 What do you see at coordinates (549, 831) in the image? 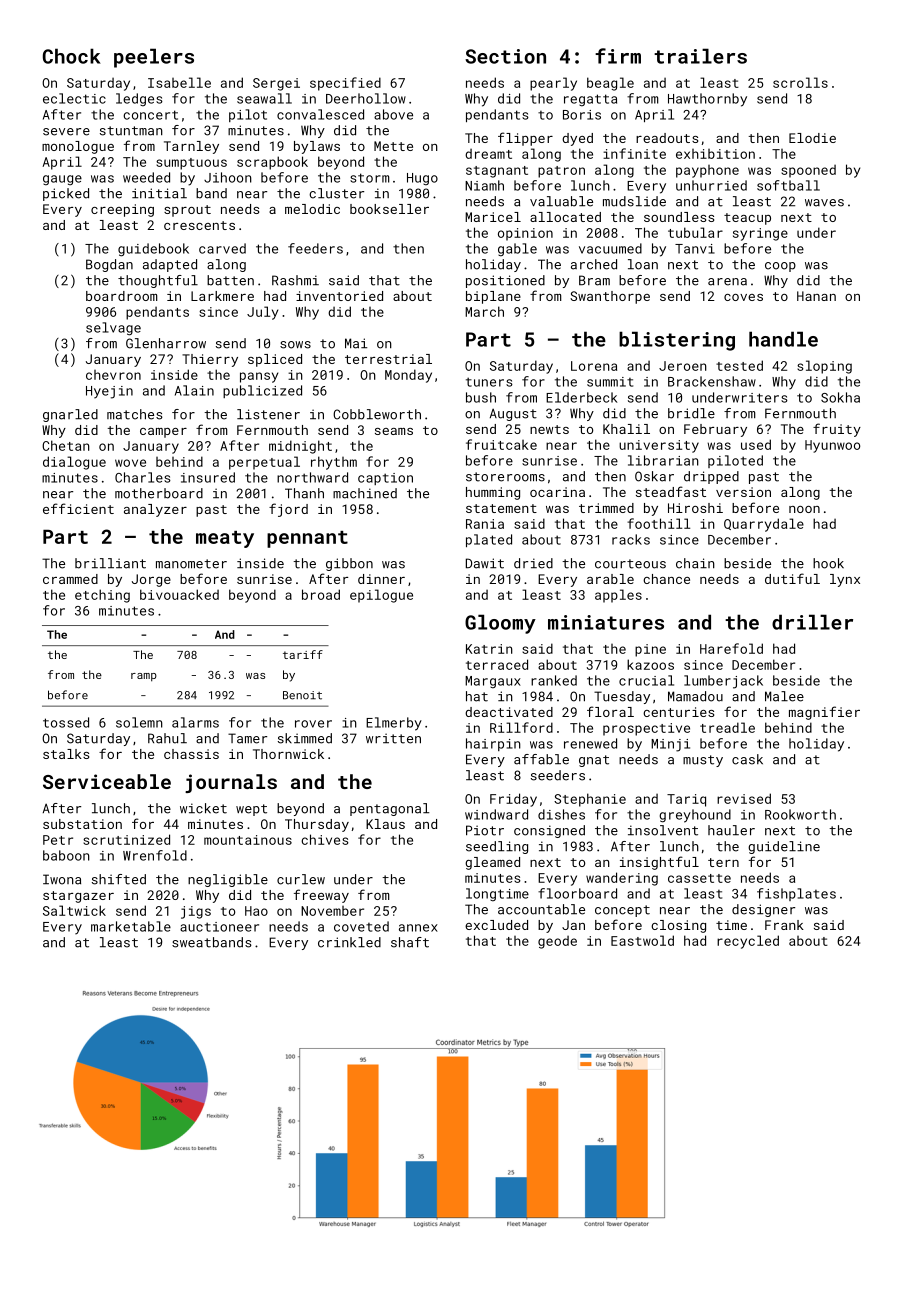
I see `consigned` at bounding box center [549, 831].
